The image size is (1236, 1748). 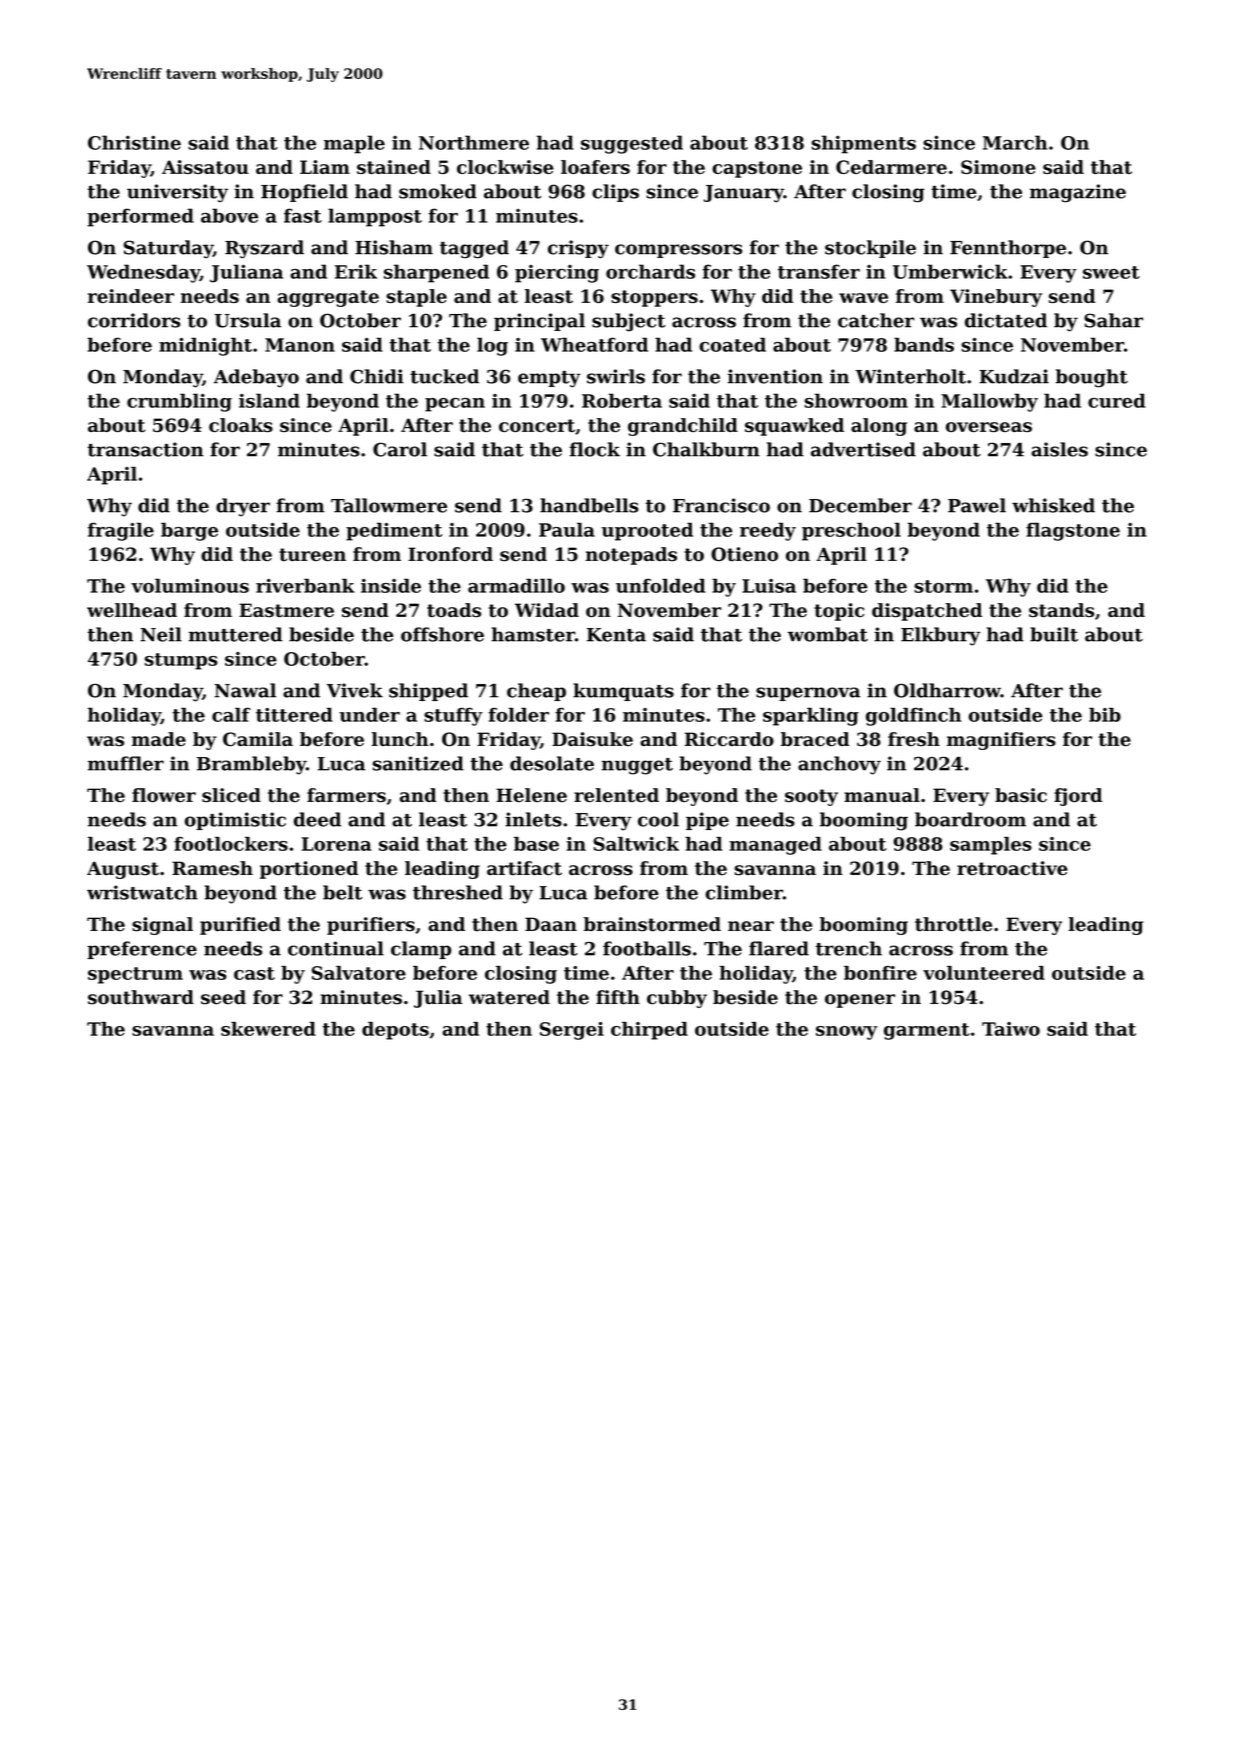 What do you see at coordinates (1054, 634) in the page?
I see `built` at bounding box center [1054, 634].
